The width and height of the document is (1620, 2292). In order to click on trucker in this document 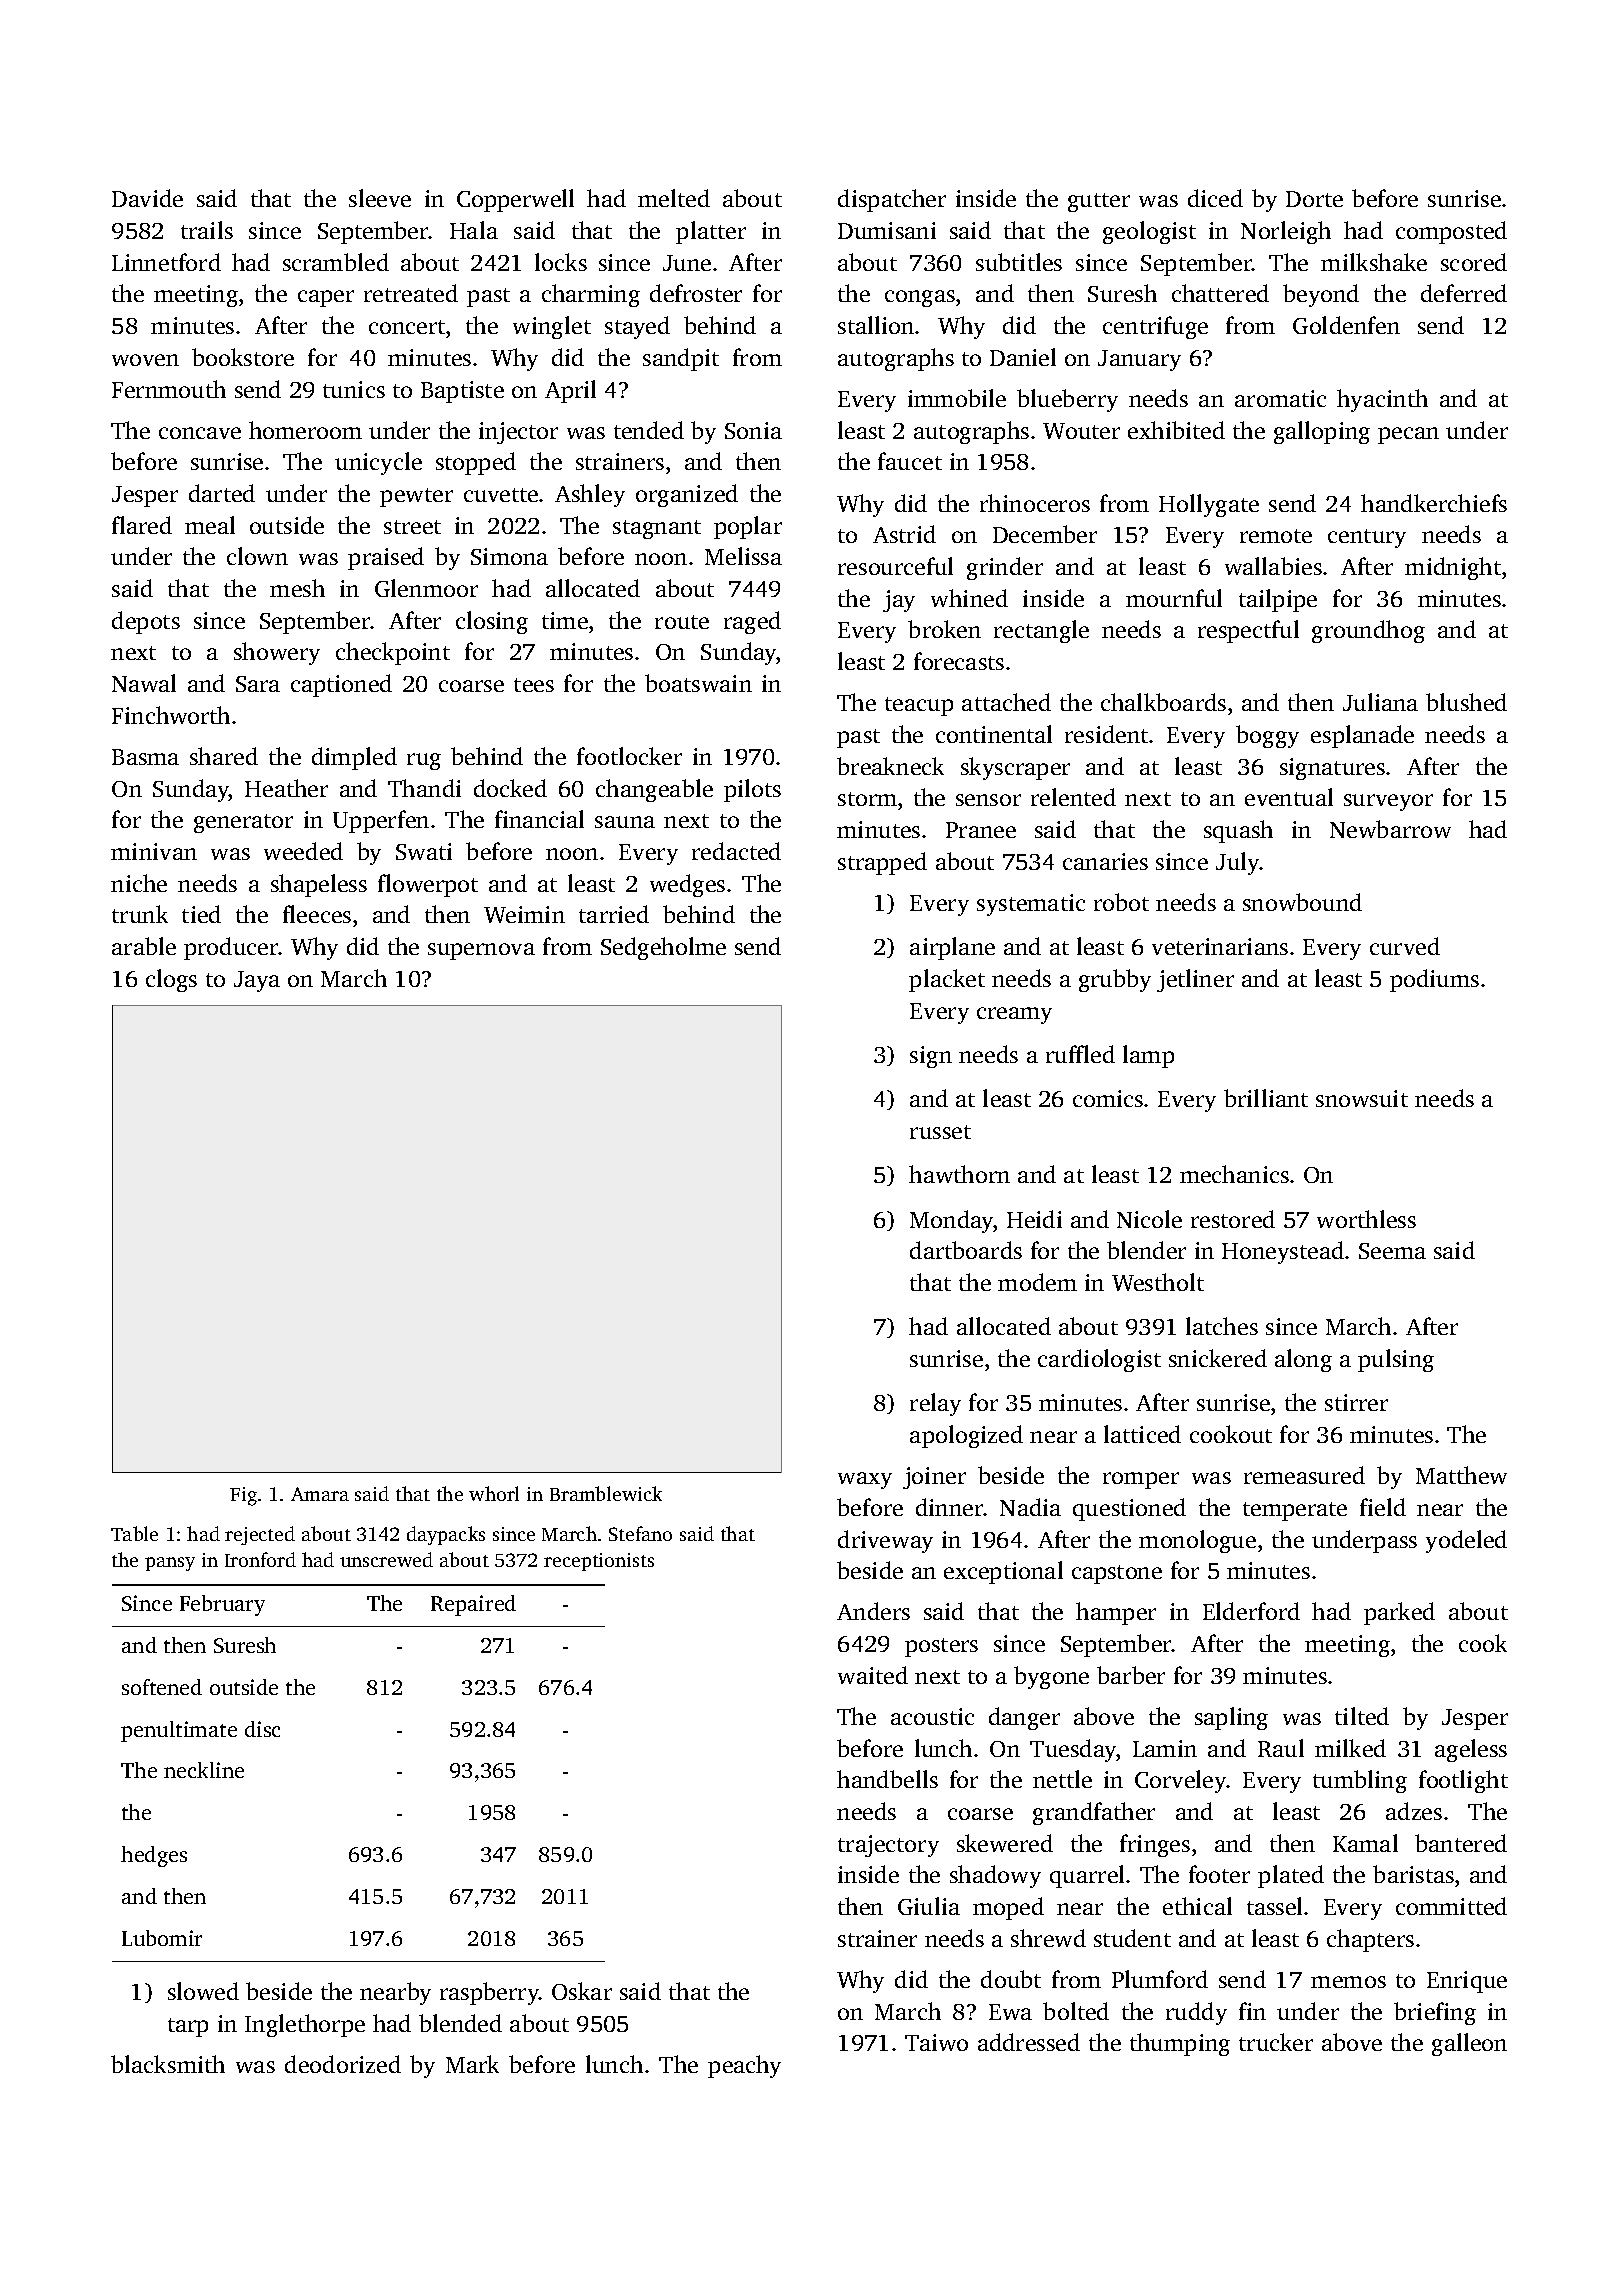, I will do `click(1276, 2042)`.
